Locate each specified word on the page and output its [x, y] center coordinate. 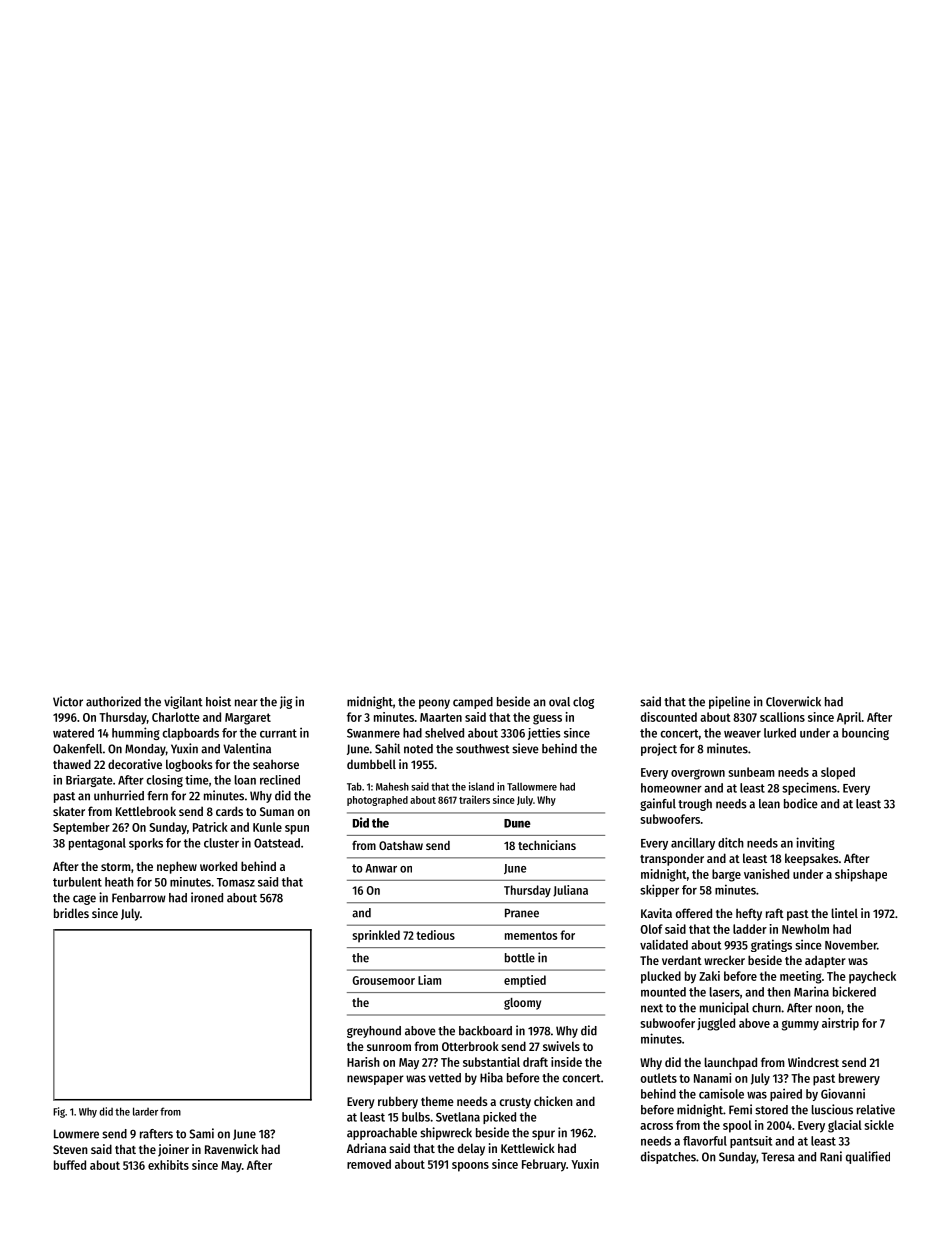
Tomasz [236, 882]
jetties [544, 734]
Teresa [778, 1157]
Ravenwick [231, 1149]
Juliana [570, 891]
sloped [838, 773]
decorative [135, 764]
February [544, 1165]
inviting [815, 843]
